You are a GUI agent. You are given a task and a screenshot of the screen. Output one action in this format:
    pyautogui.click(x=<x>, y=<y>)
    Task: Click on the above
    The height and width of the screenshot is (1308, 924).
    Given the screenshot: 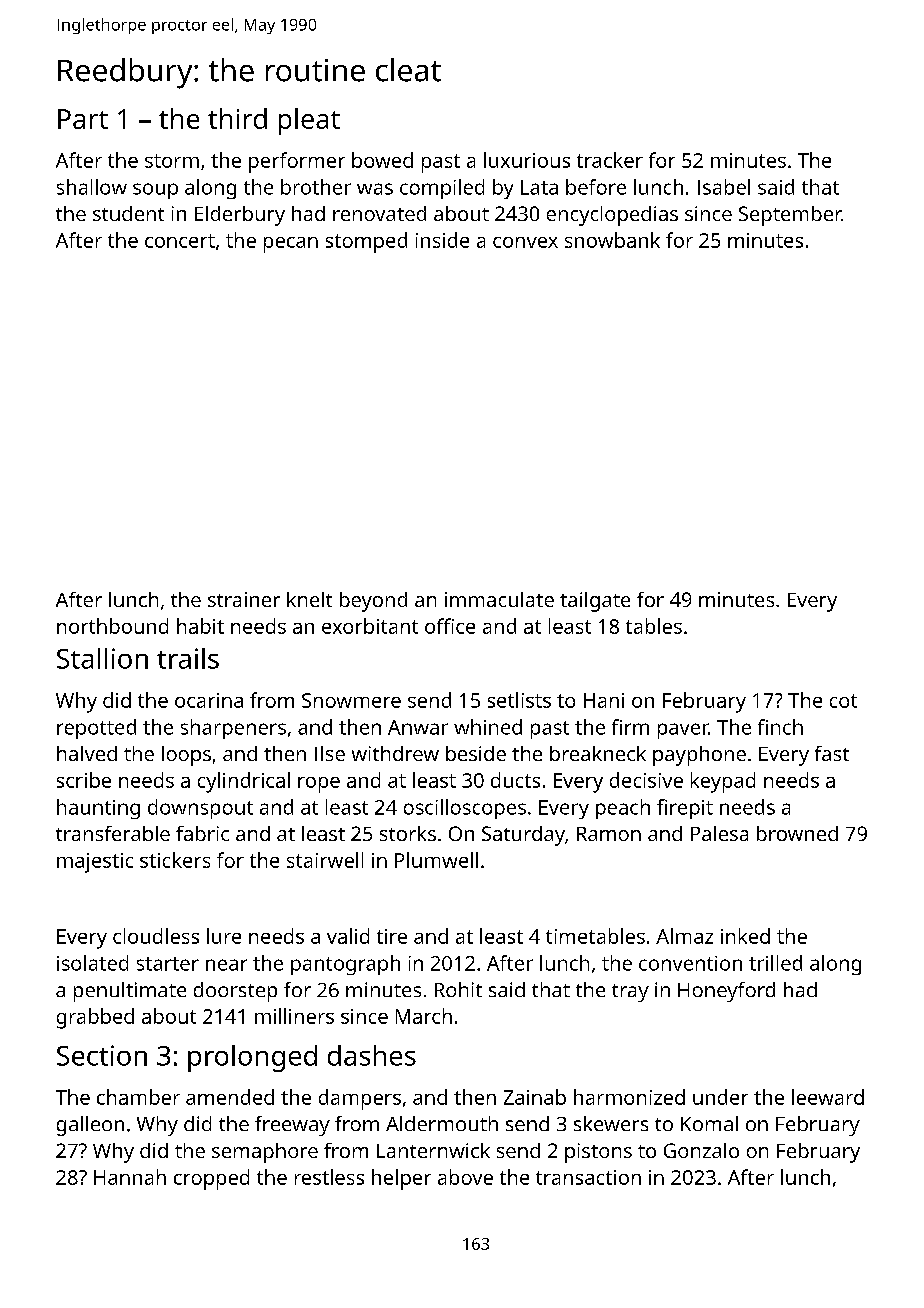 What is the action you would take?
    pyautogui.click(x=465, y=1177)
